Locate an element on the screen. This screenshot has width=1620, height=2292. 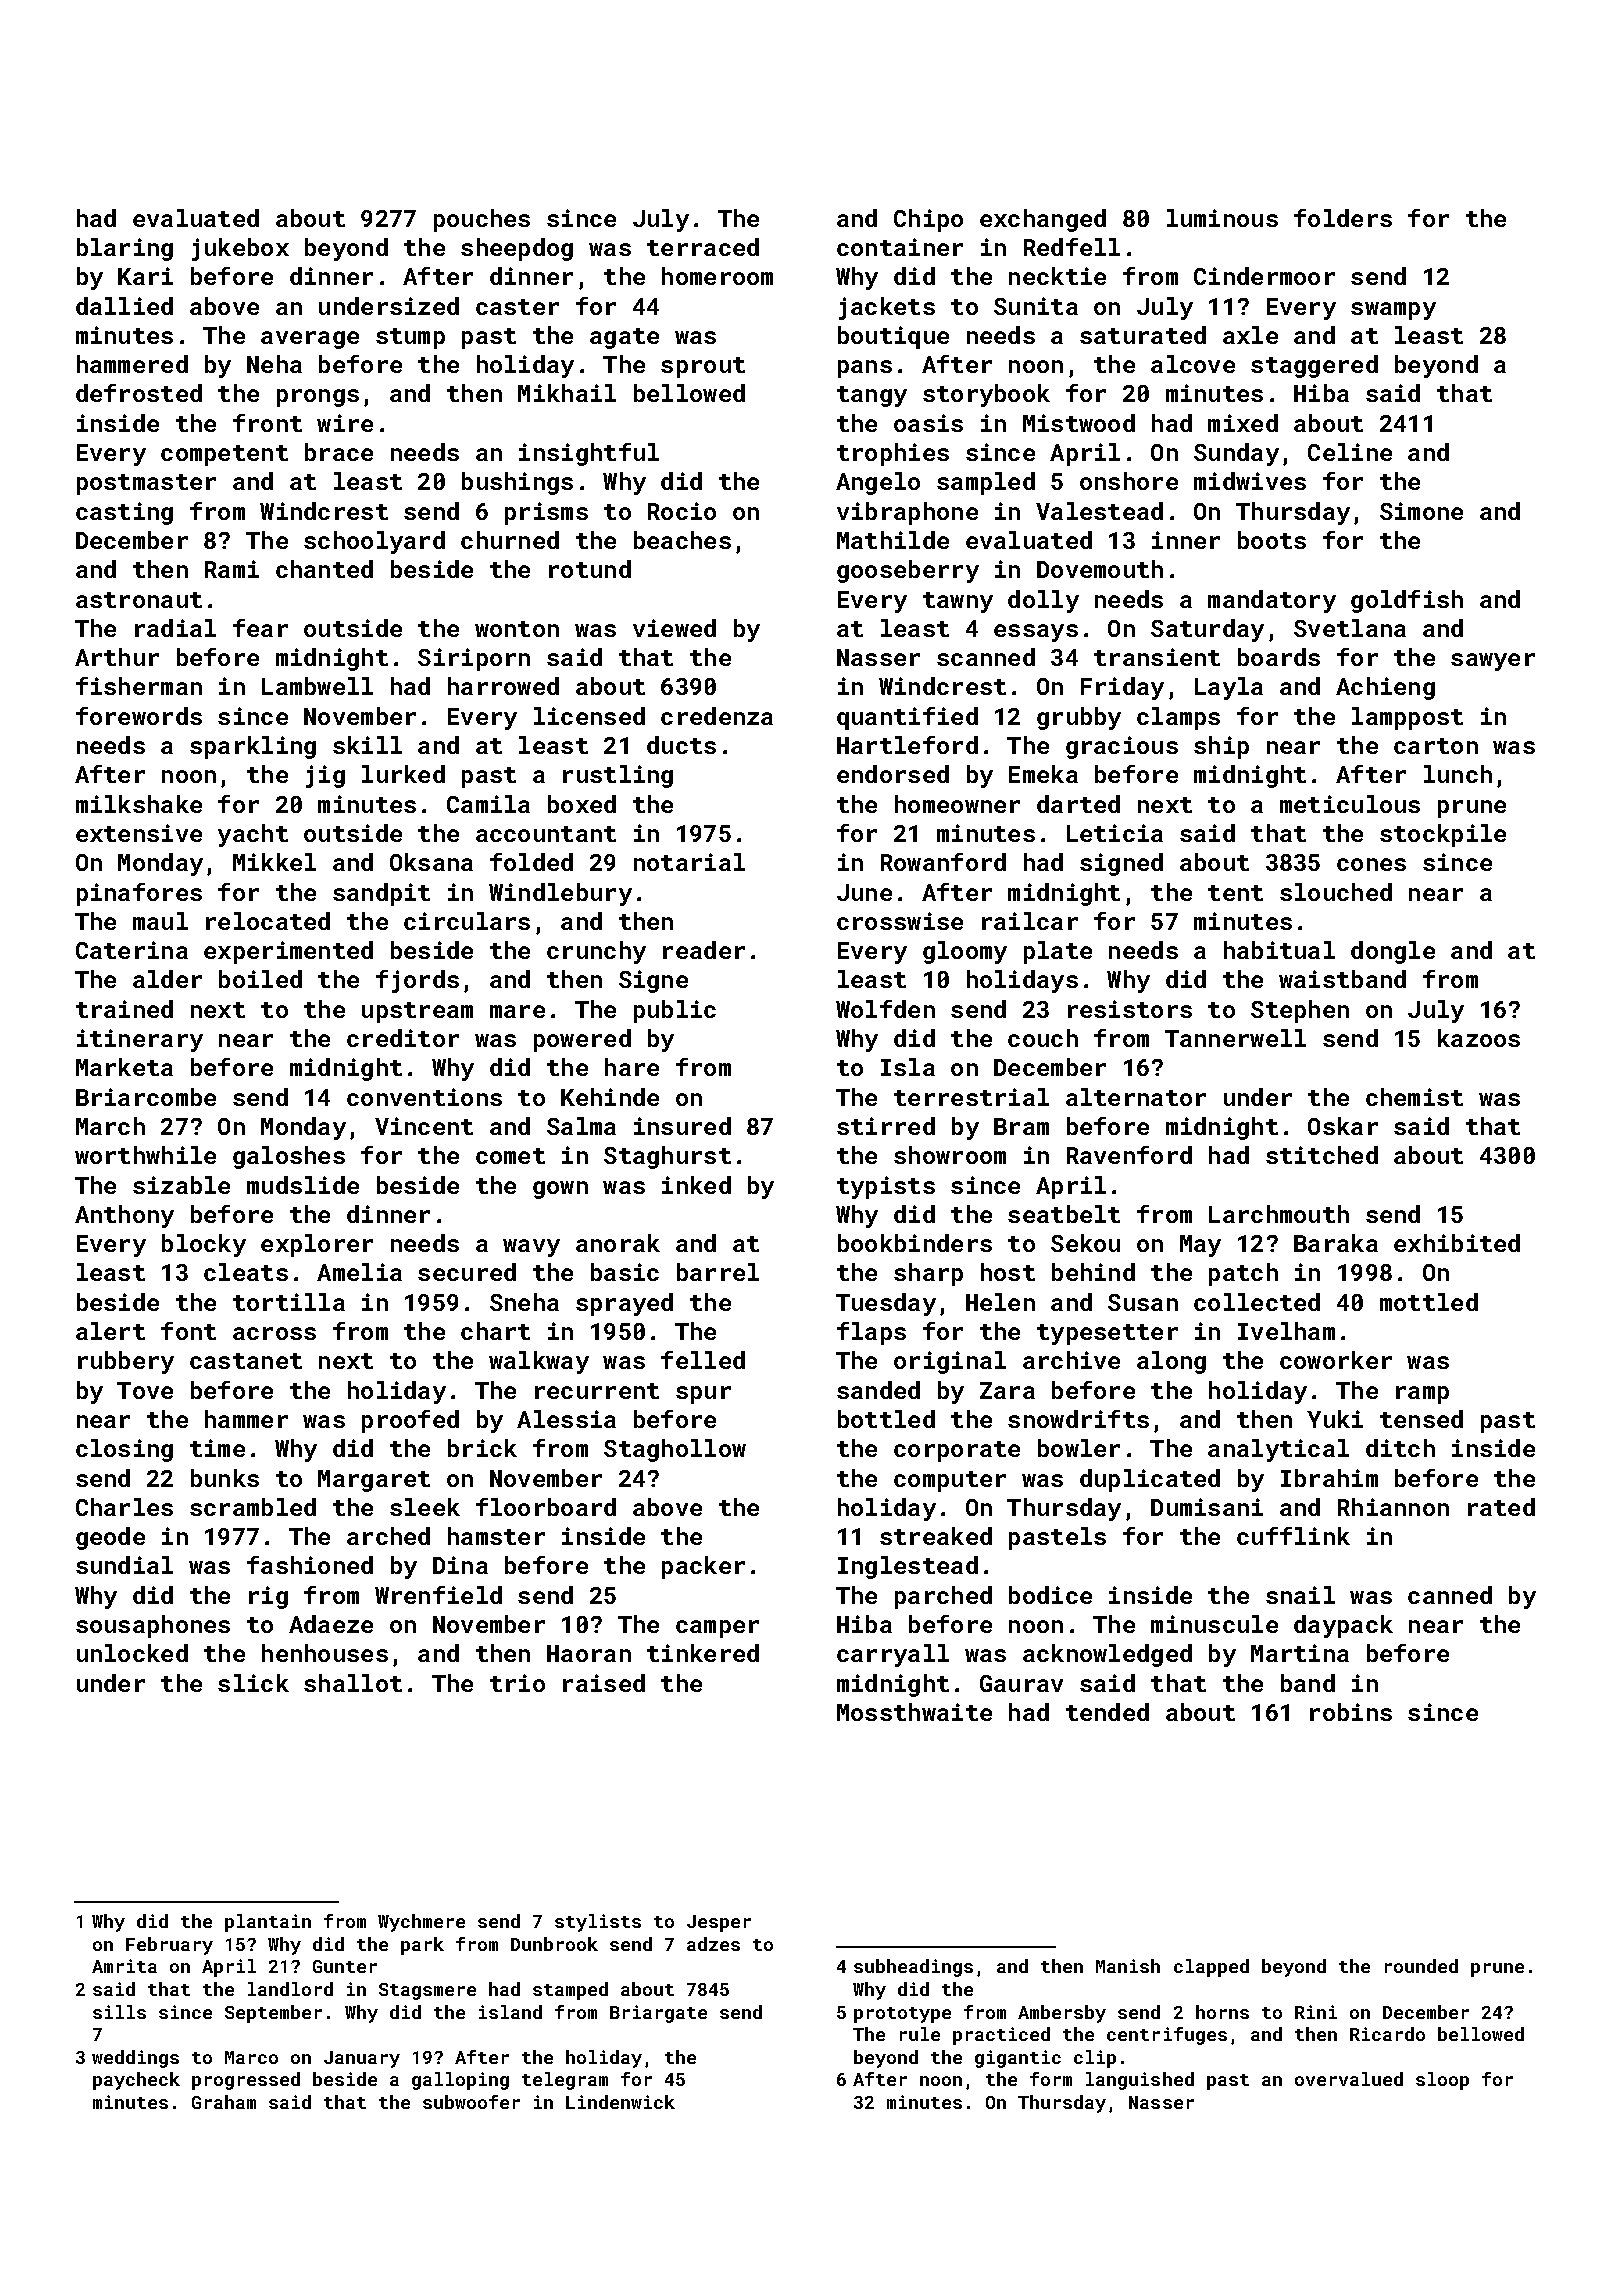
folders is located at coordinates (1343, 218).
